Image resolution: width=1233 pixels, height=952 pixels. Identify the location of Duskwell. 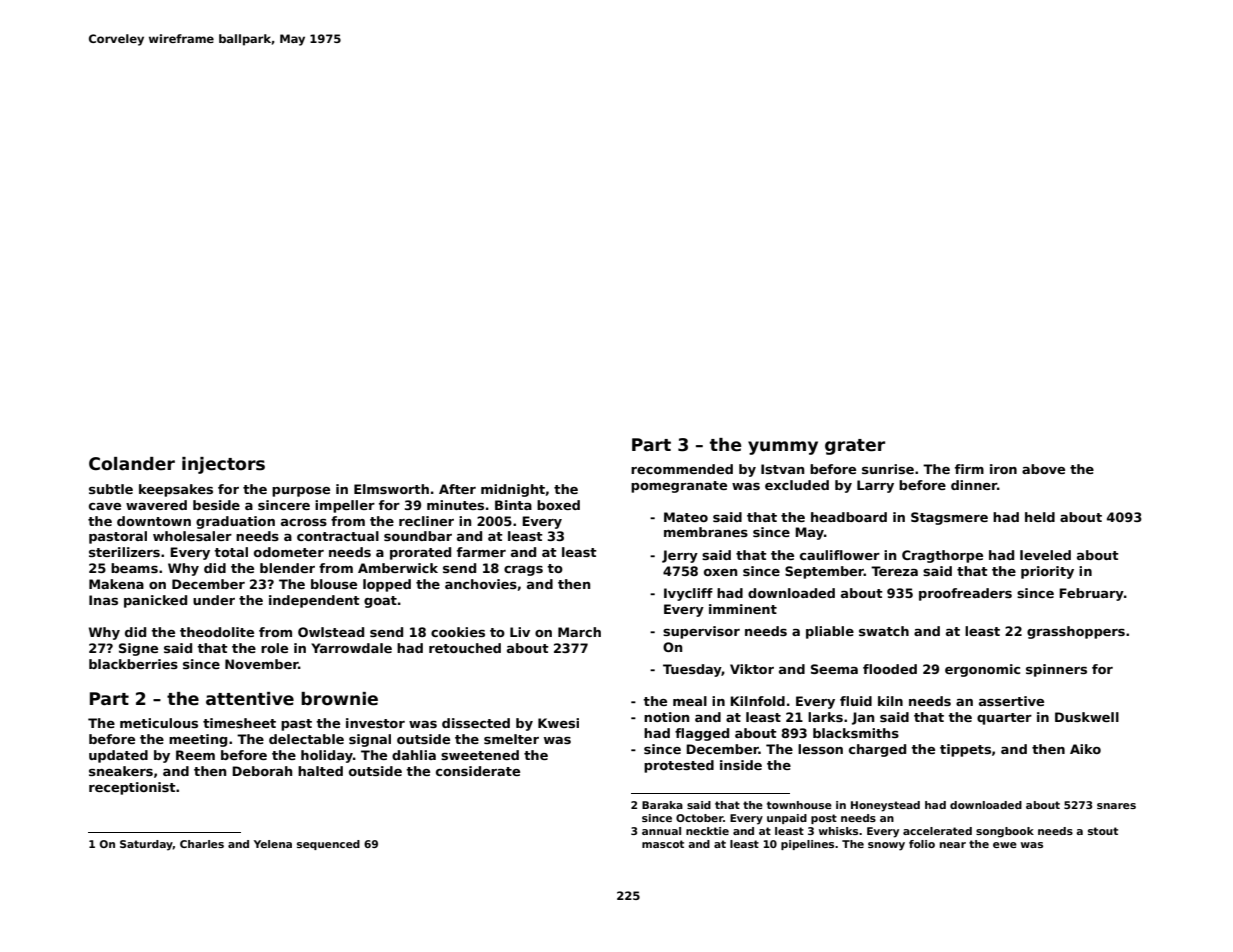
(1087, 717).
